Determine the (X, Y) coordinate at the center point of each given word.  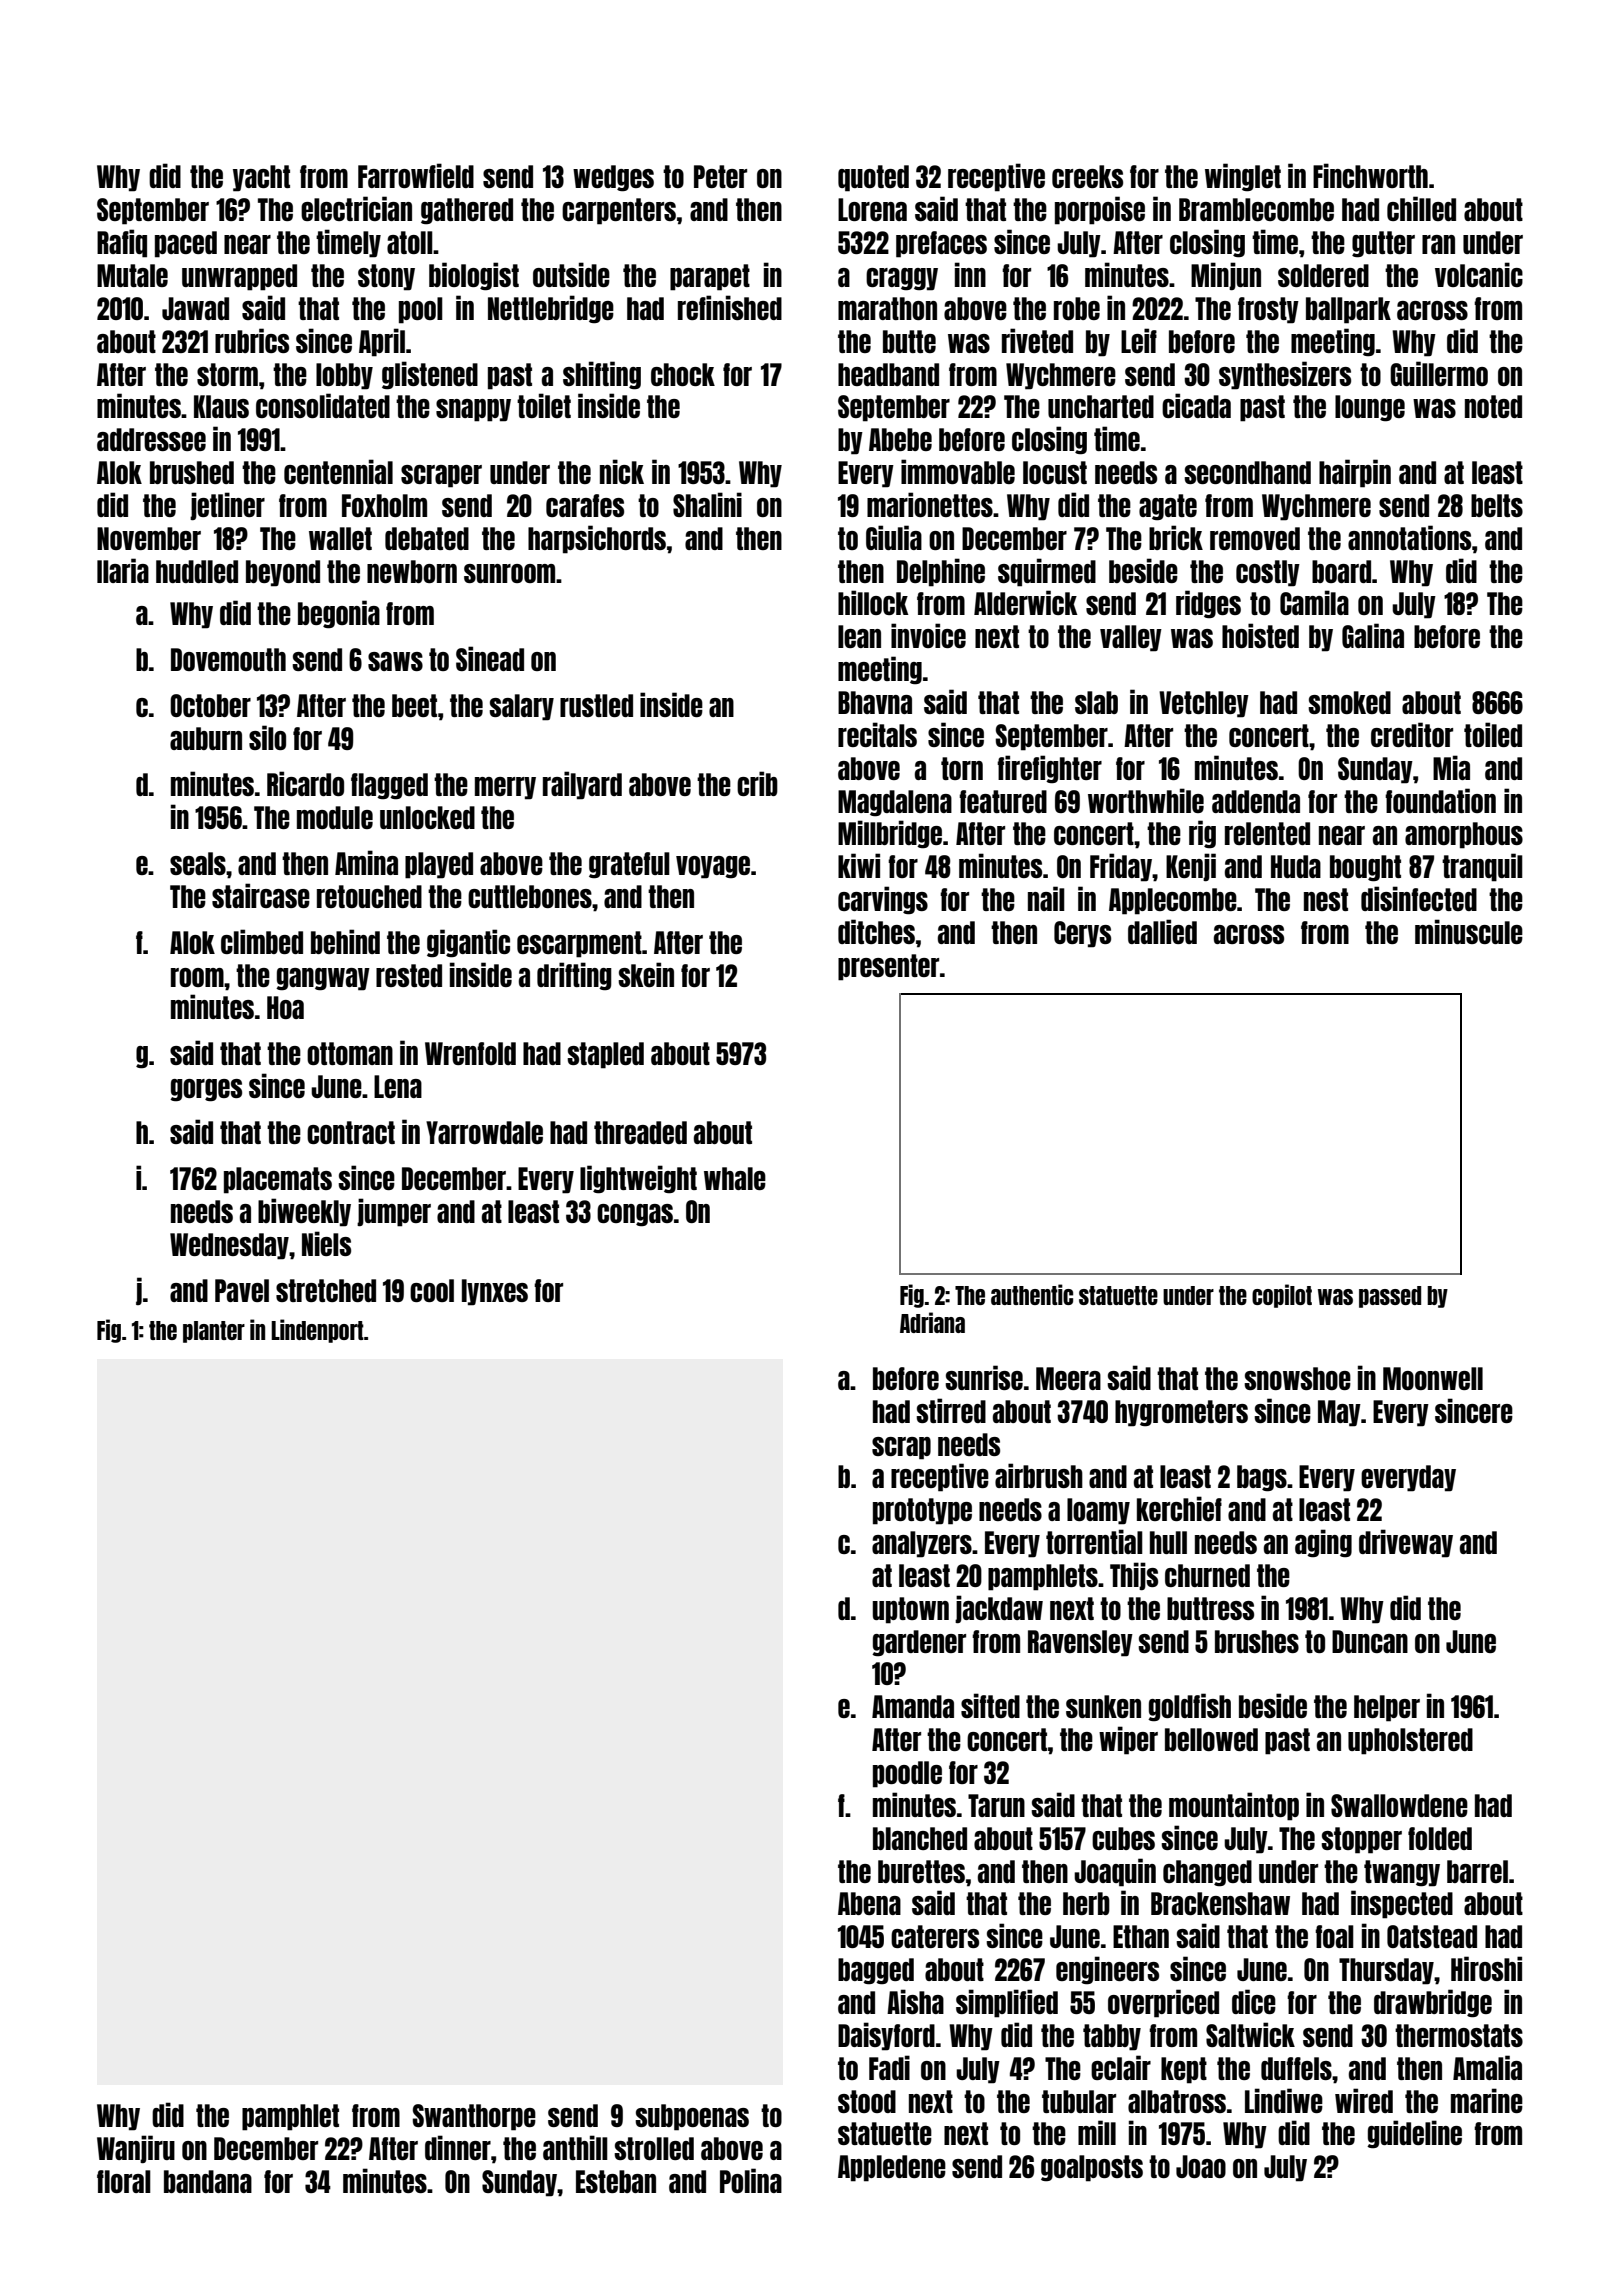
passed (1390, 1297)
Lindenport (317, 1331)
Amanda (913, 1706)
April (382, 342)
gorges (206, 1090)
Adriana (932, 1322)
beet (414, 705)
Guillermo (1439, 373)
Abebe (900, 439)
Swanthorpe (474, 2117)
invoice (928, 635)
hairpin (1355, 473)
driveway (1406, 1543)
